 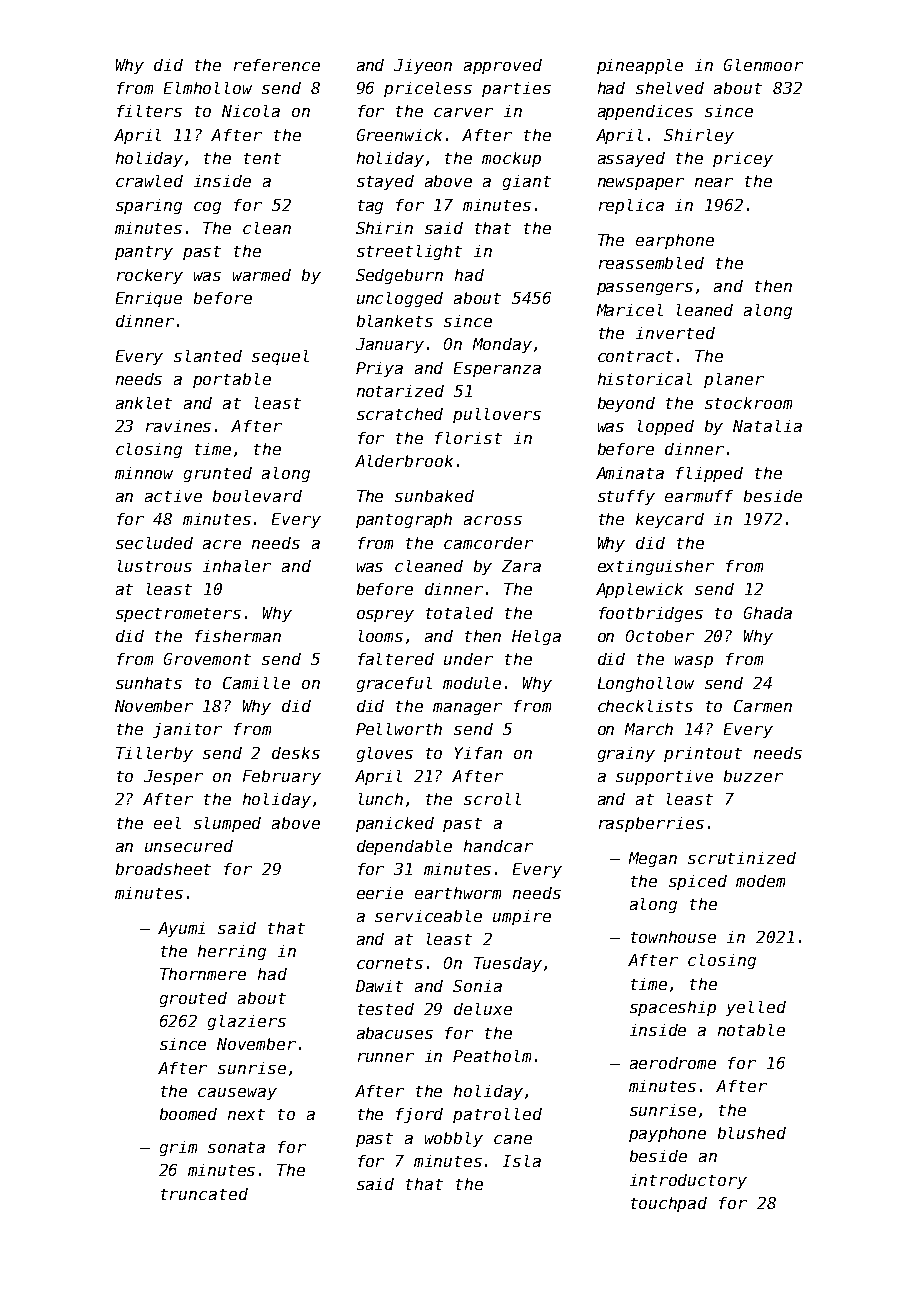 I want to click on glaziers, so click(x=247, y=1022).
